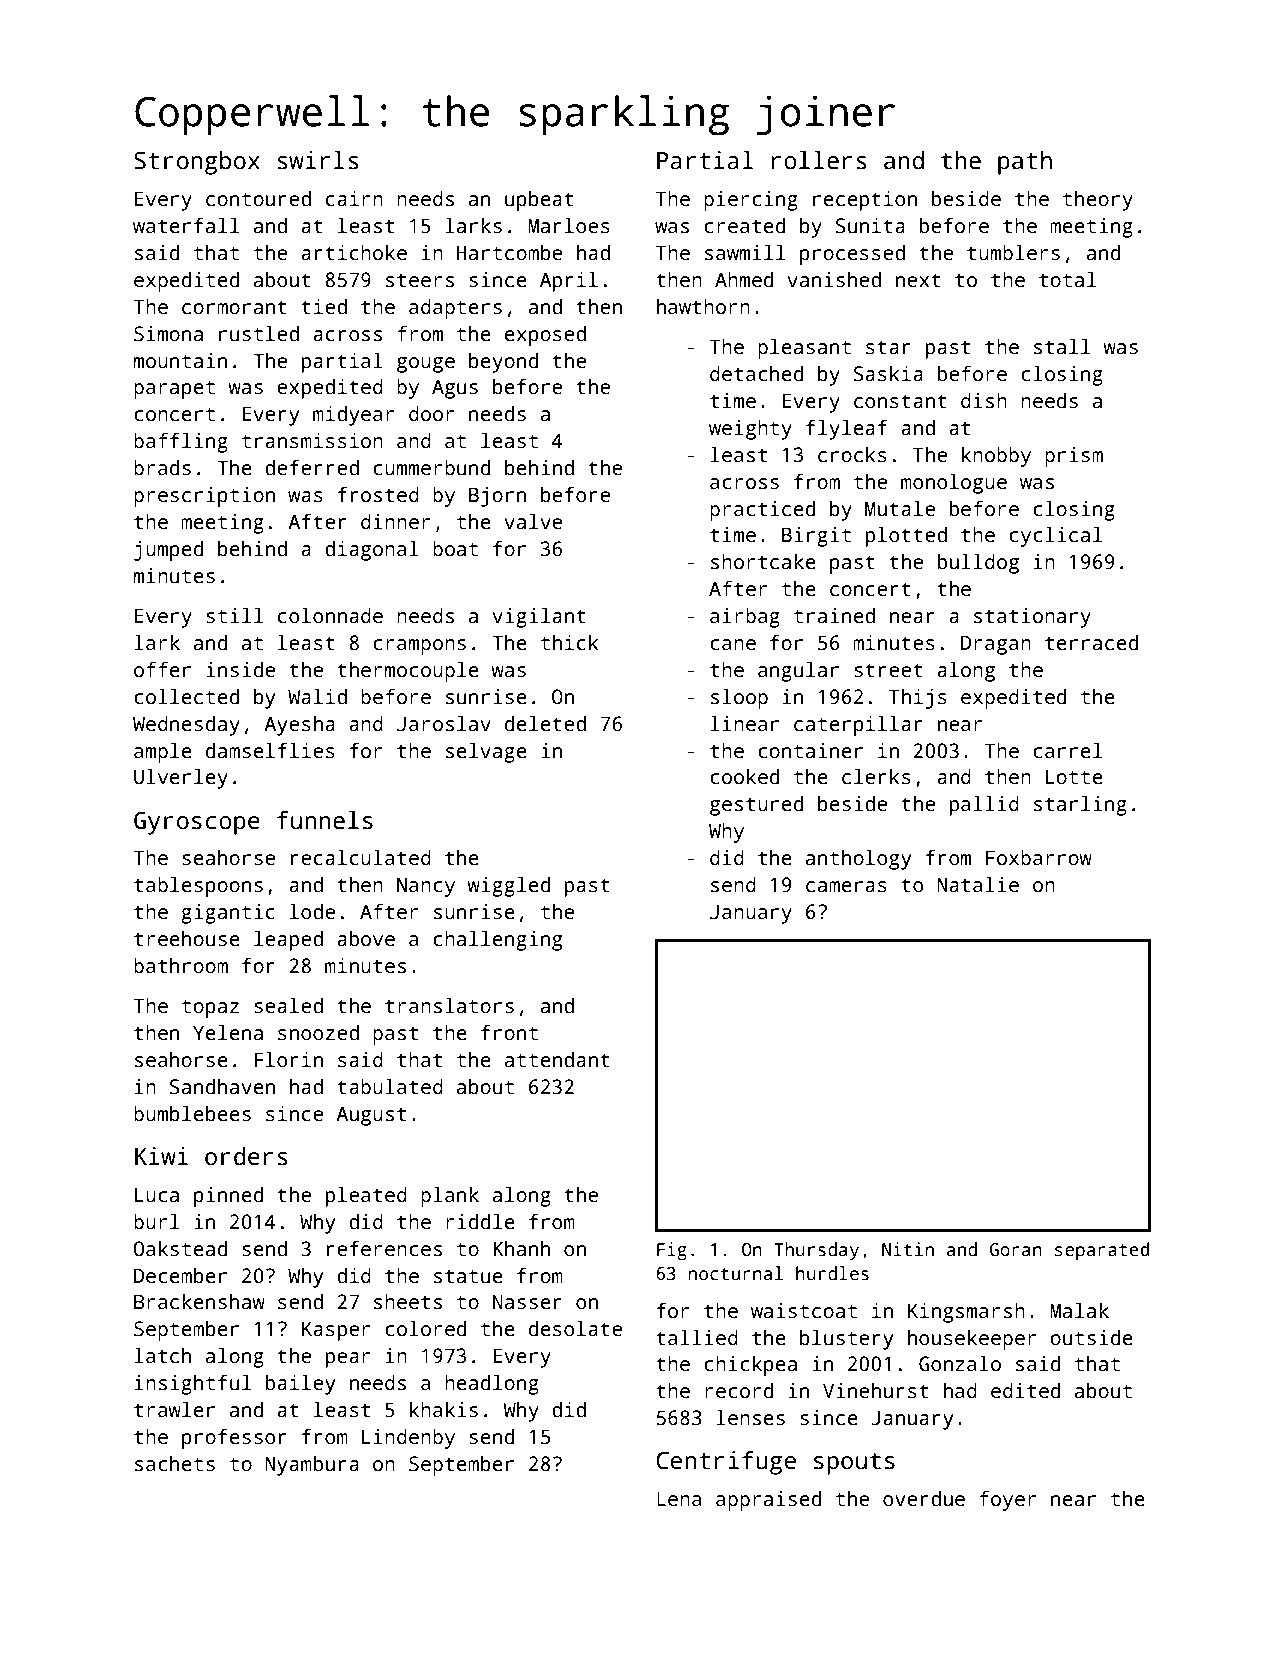  What do you see at coordinates (744, 279) in the document?
I see `Ahmed` at bounding box center [744, 279].
